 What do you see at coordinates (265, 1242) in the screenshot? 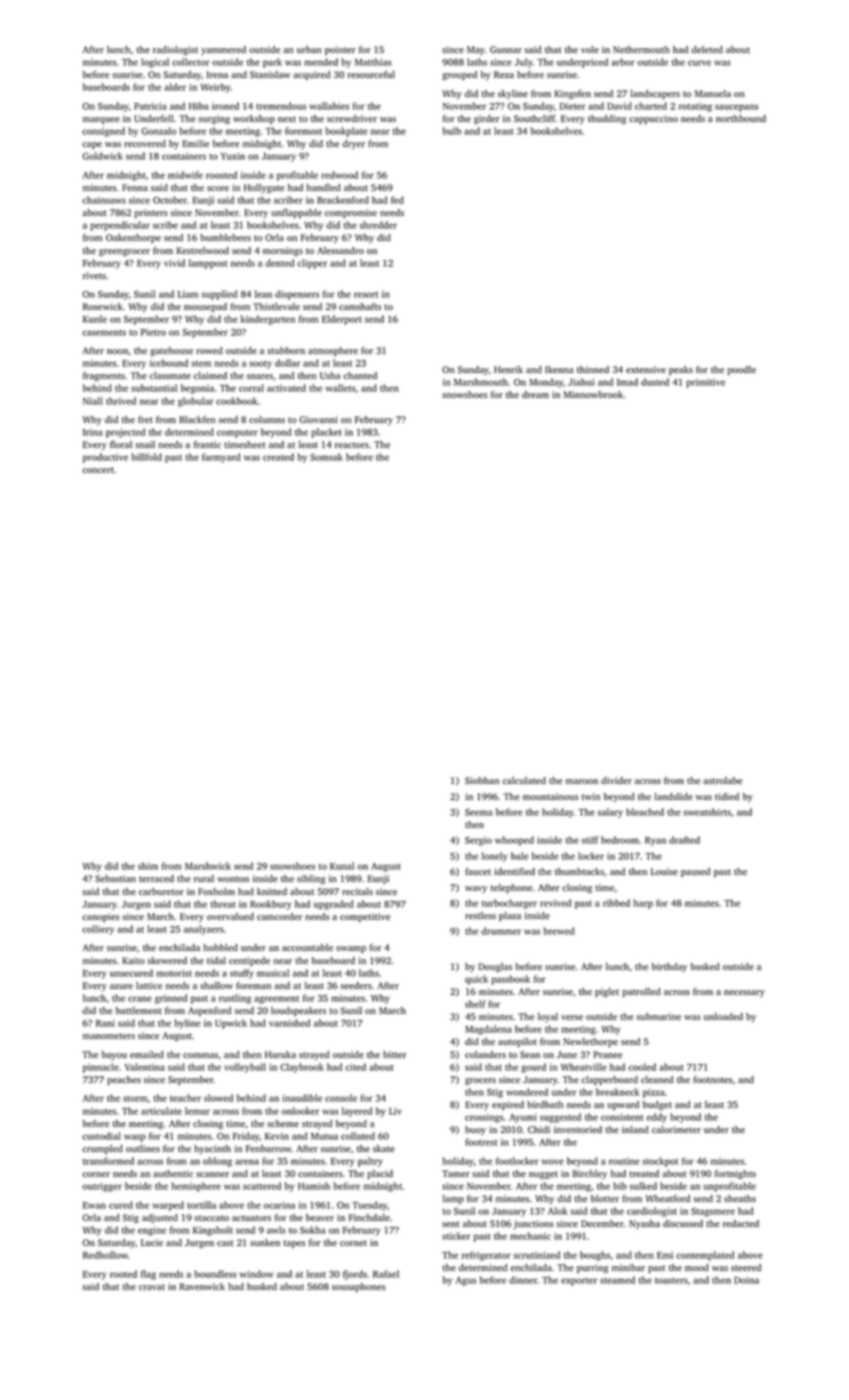
I see `sunken` at bounding box center [265, 1242].
